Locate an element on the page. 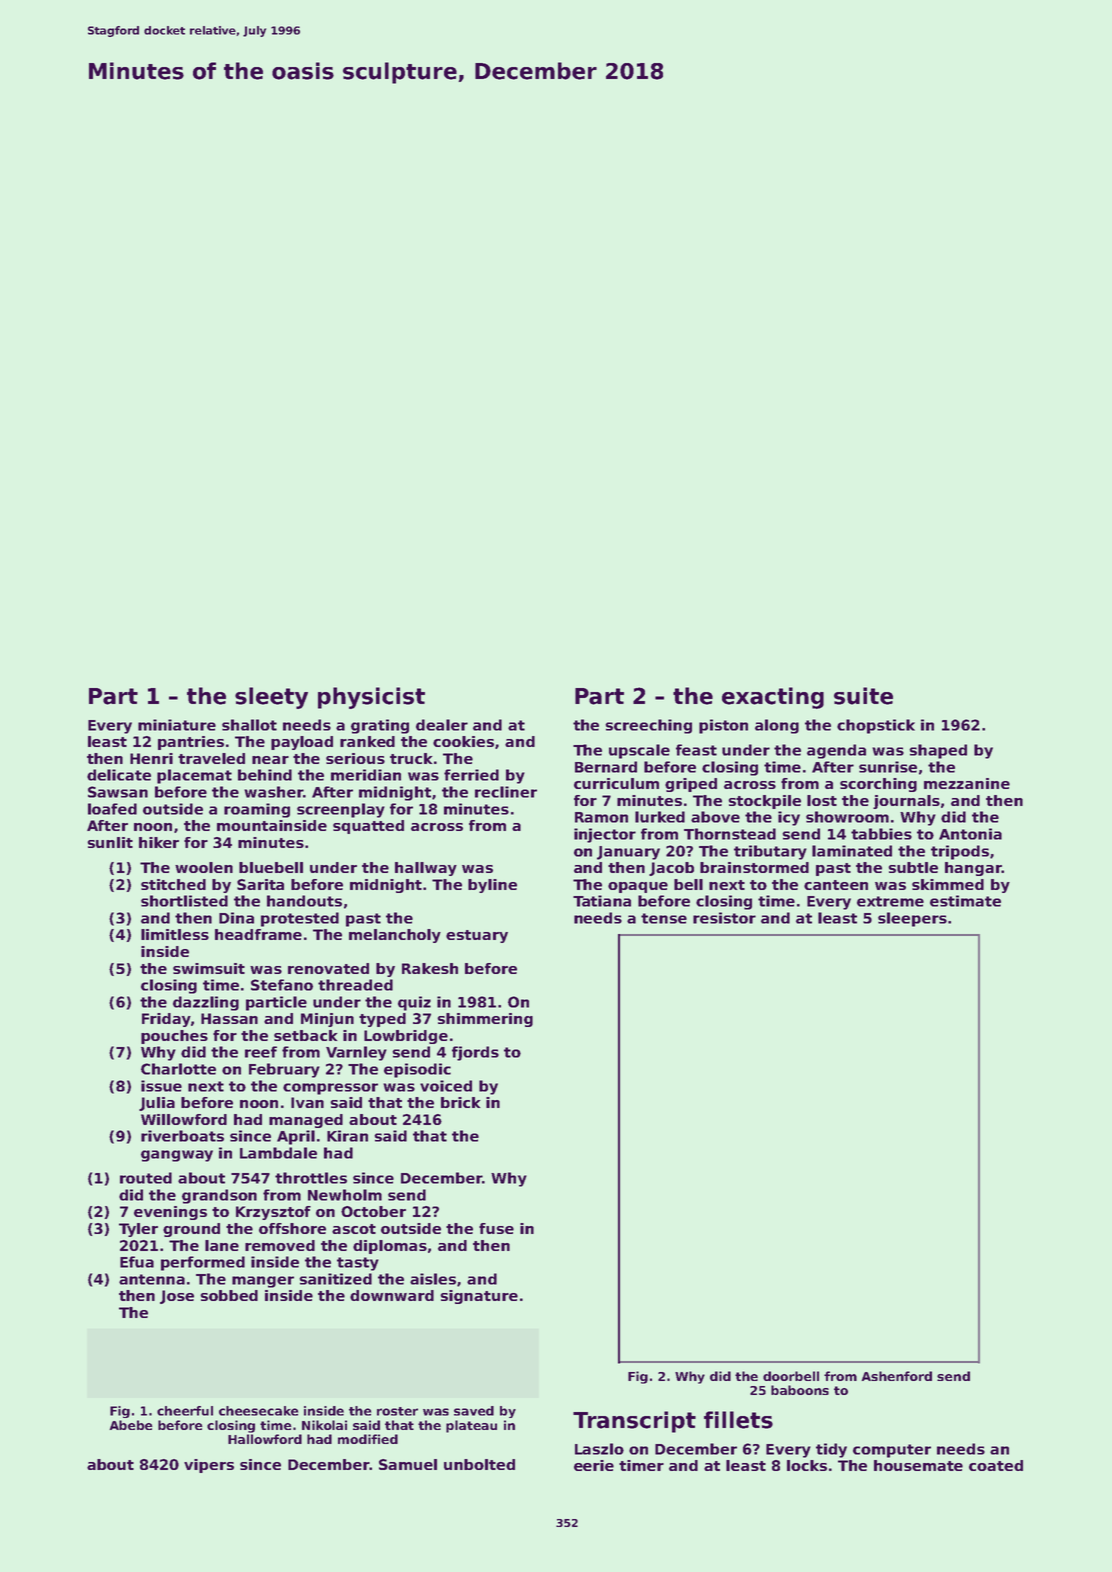  October is located at coordinates (373, 1211).
